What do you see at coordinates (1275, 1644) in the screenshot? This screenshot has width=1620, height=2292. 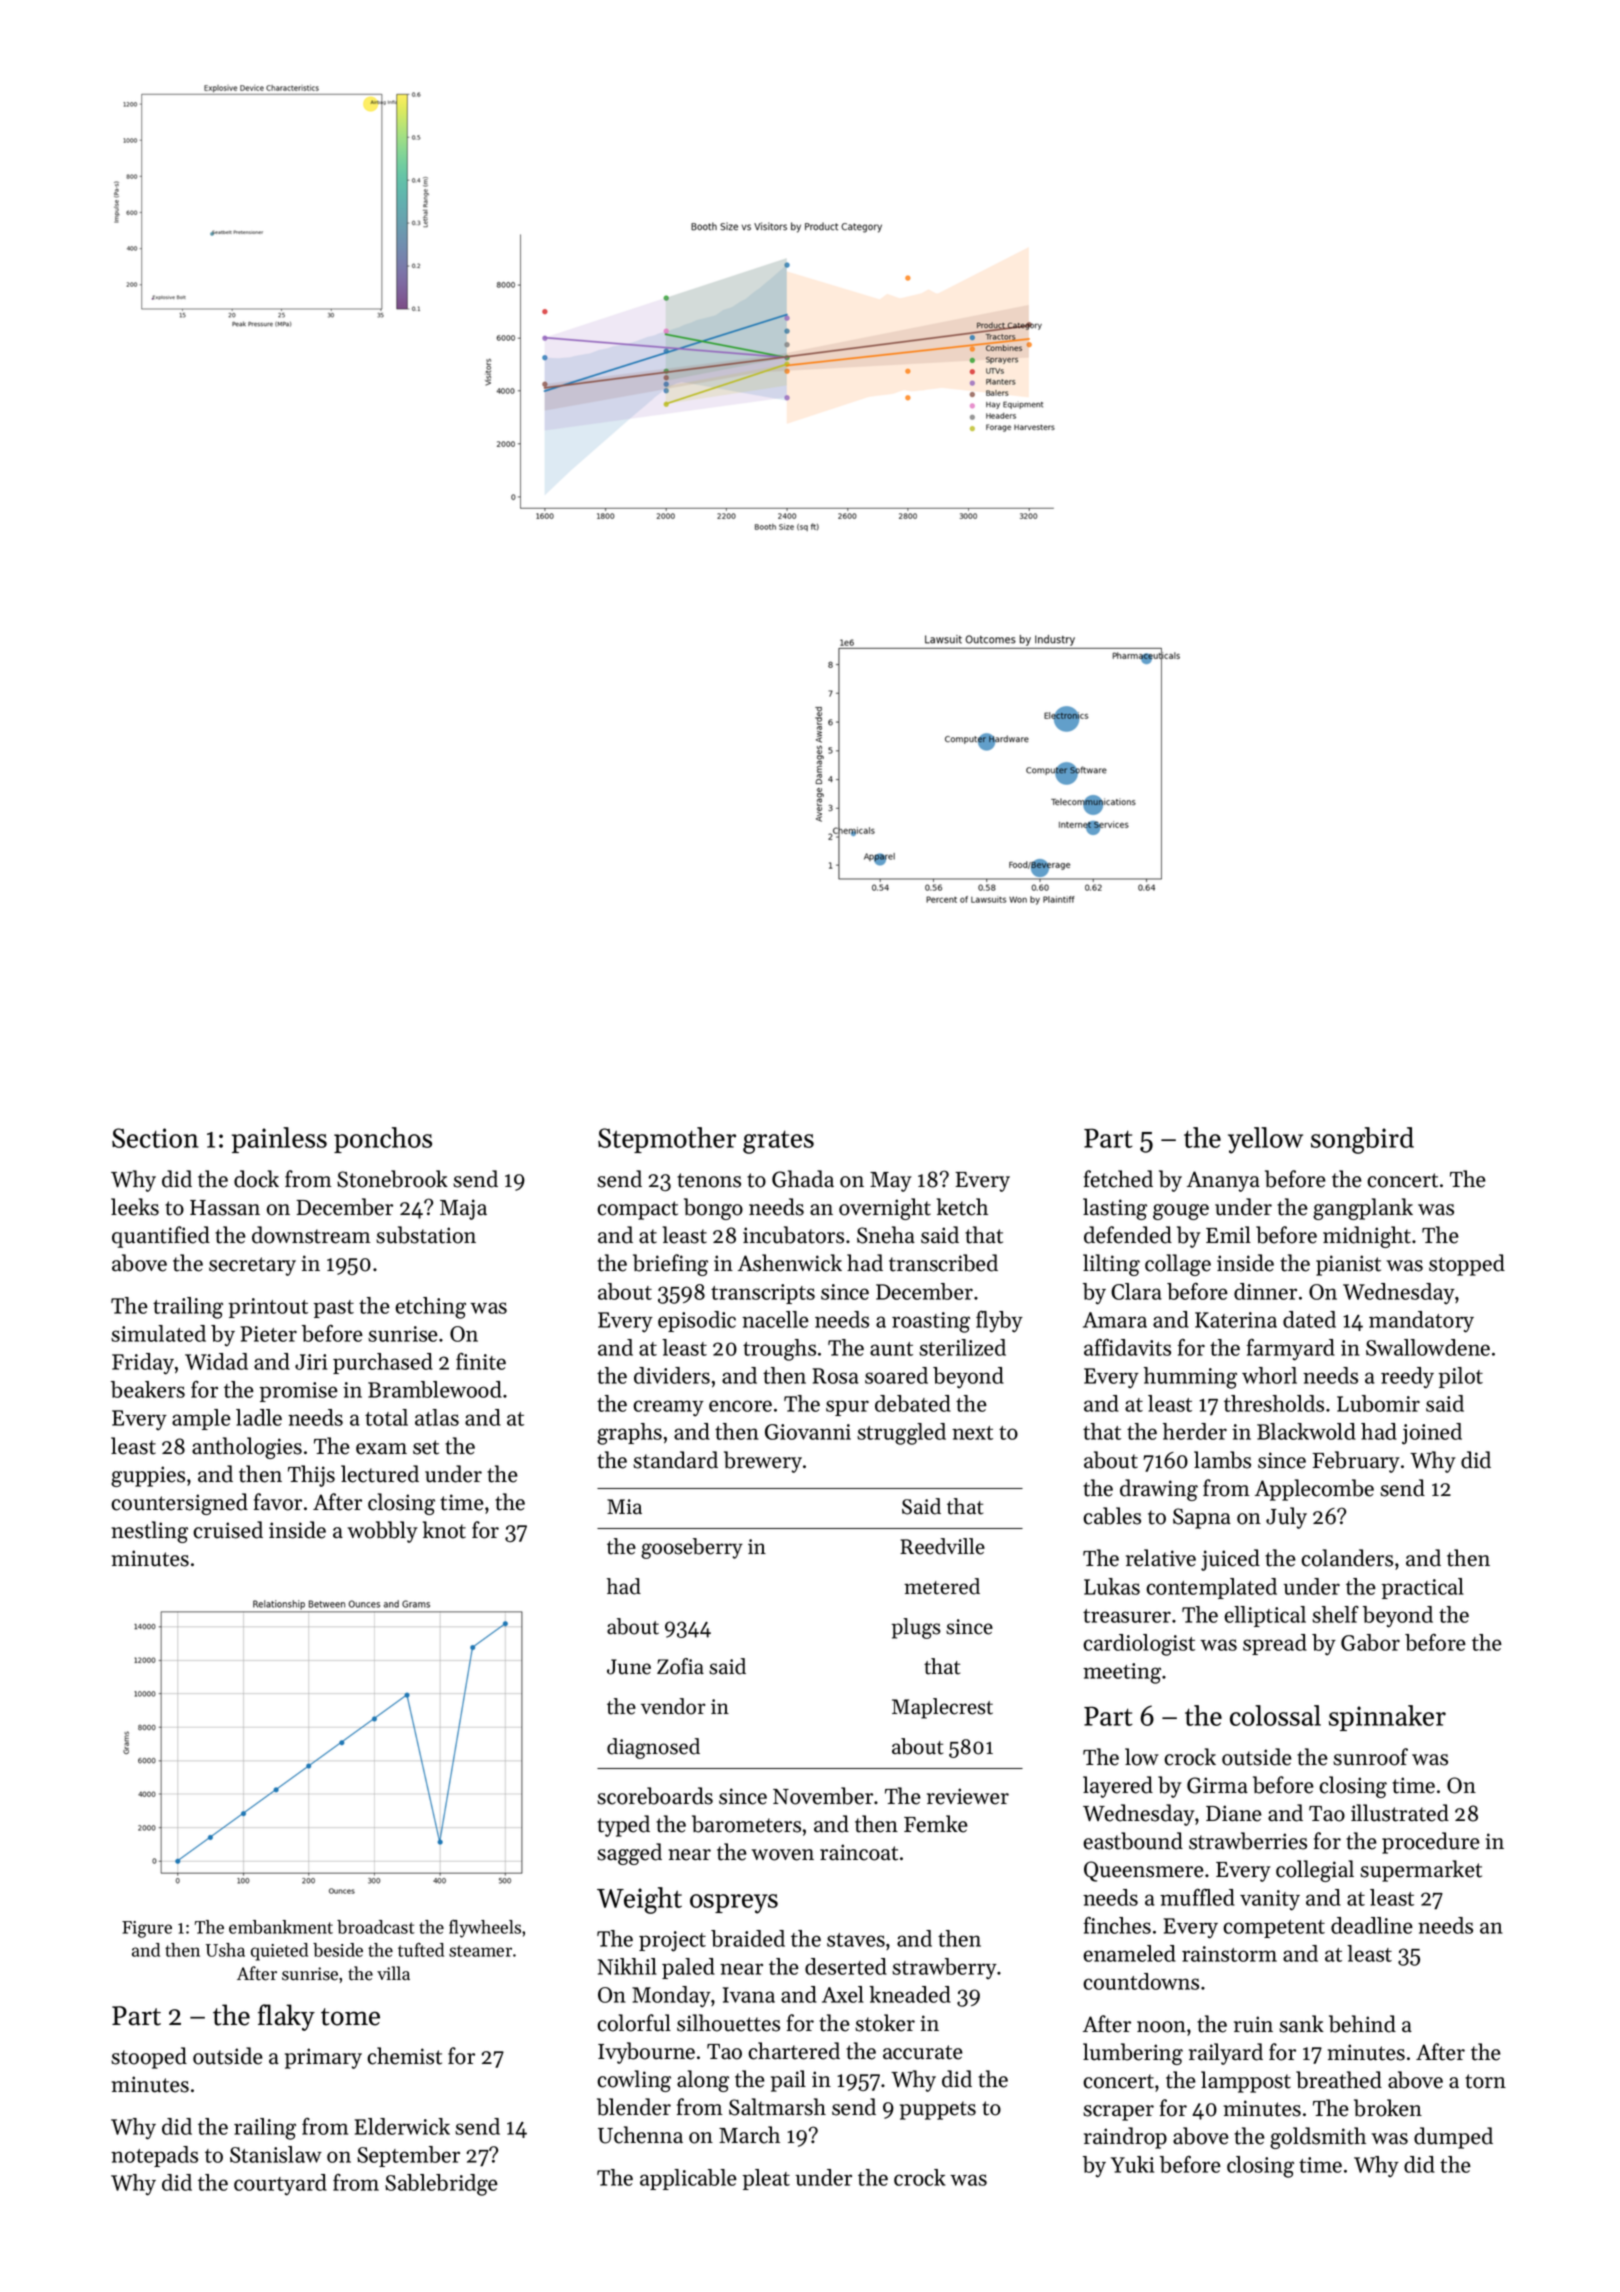 I see `spread` at bounding box center [1275, 1644].
